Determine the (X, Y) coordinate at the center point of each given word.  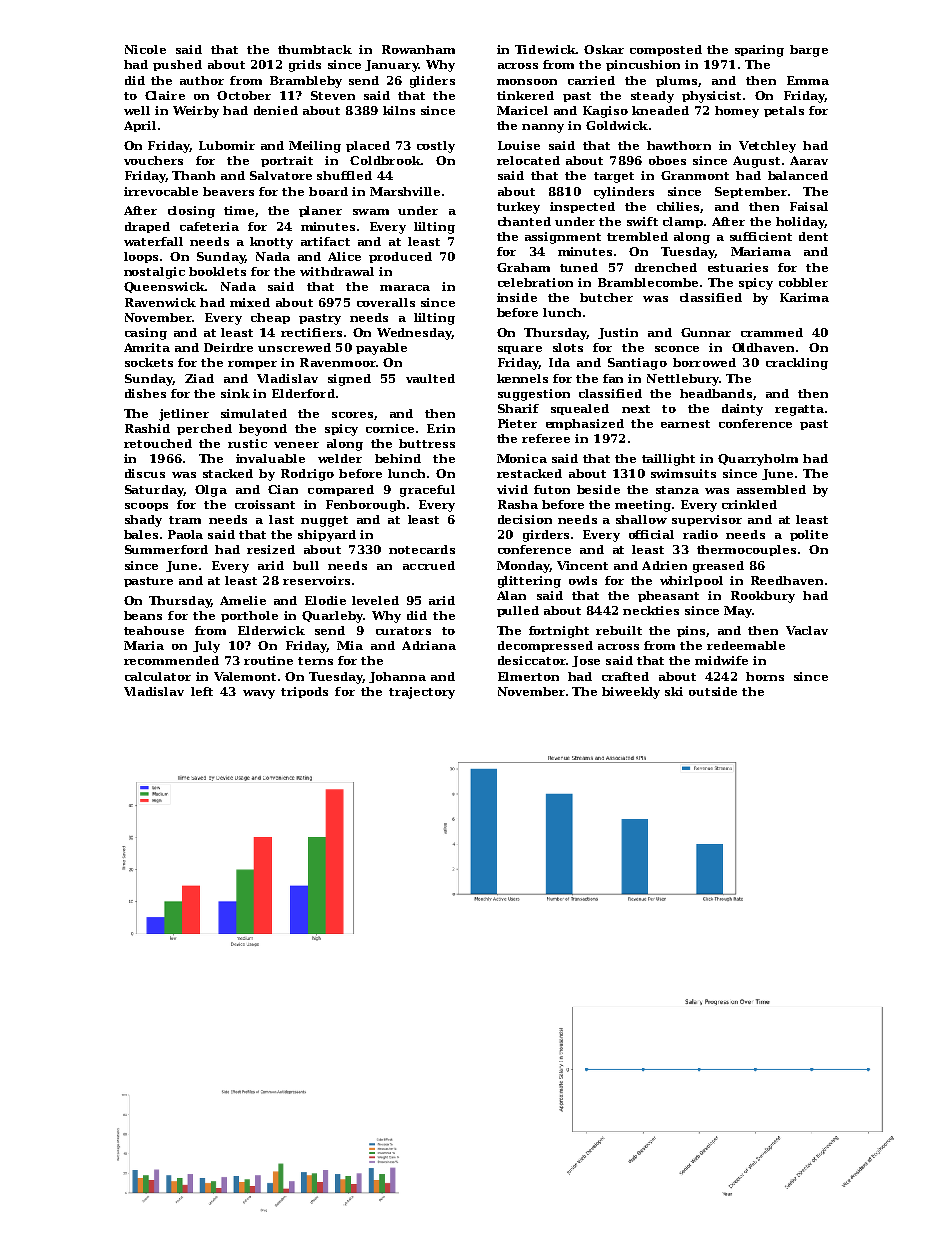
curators (403, 631)
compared (341, 490)
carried (591, 80)
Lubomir (227, 145)
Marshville (405, 191)
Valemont (245, 676)
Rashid (147, 428)
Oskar (604, 49)
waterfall (153, 241)
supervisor (707, 520)
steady (652, 97)
